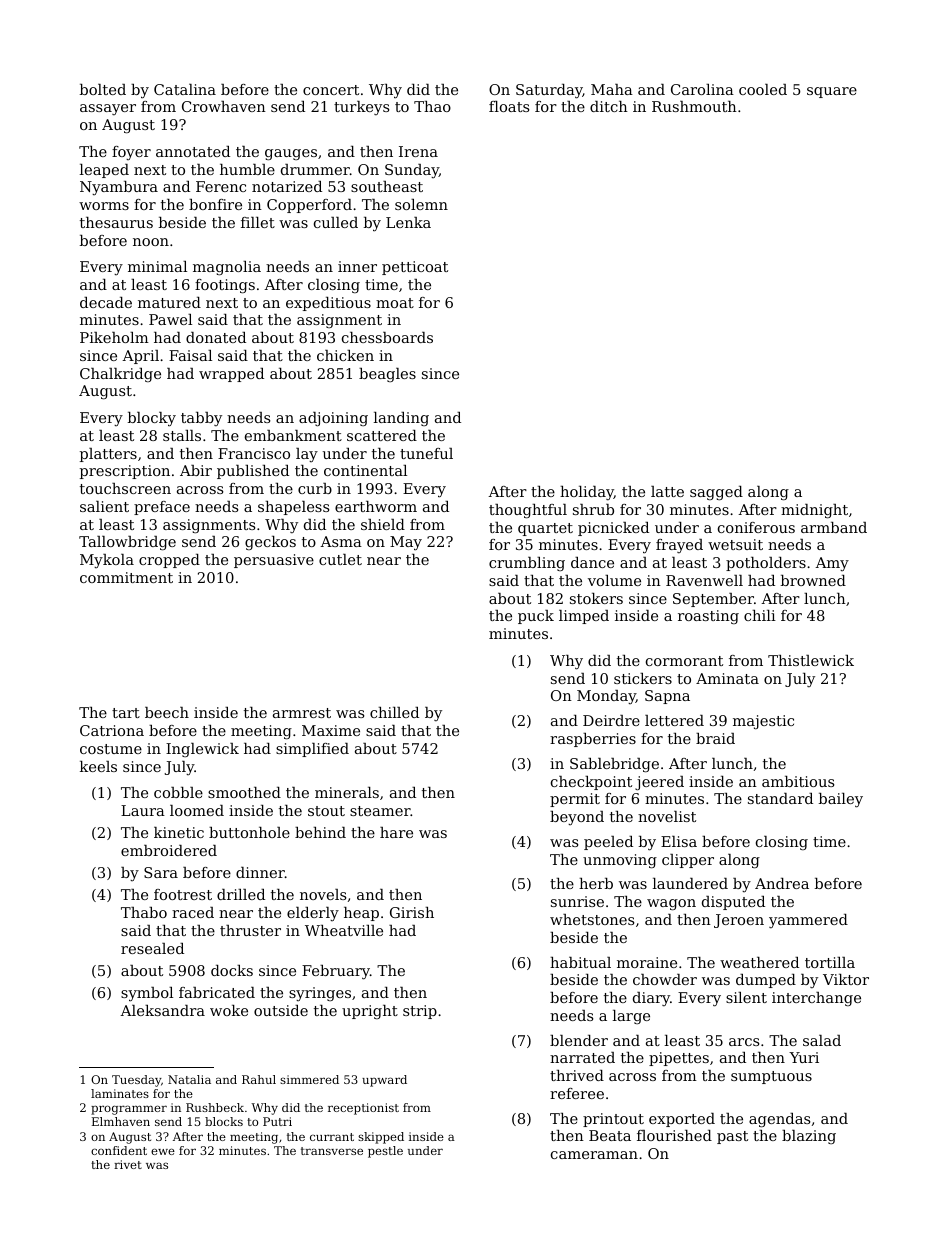 The image size is (952, 1233). Describe the element at coordinates (216, 337) in the screenshot. I see `donated` at that location.
